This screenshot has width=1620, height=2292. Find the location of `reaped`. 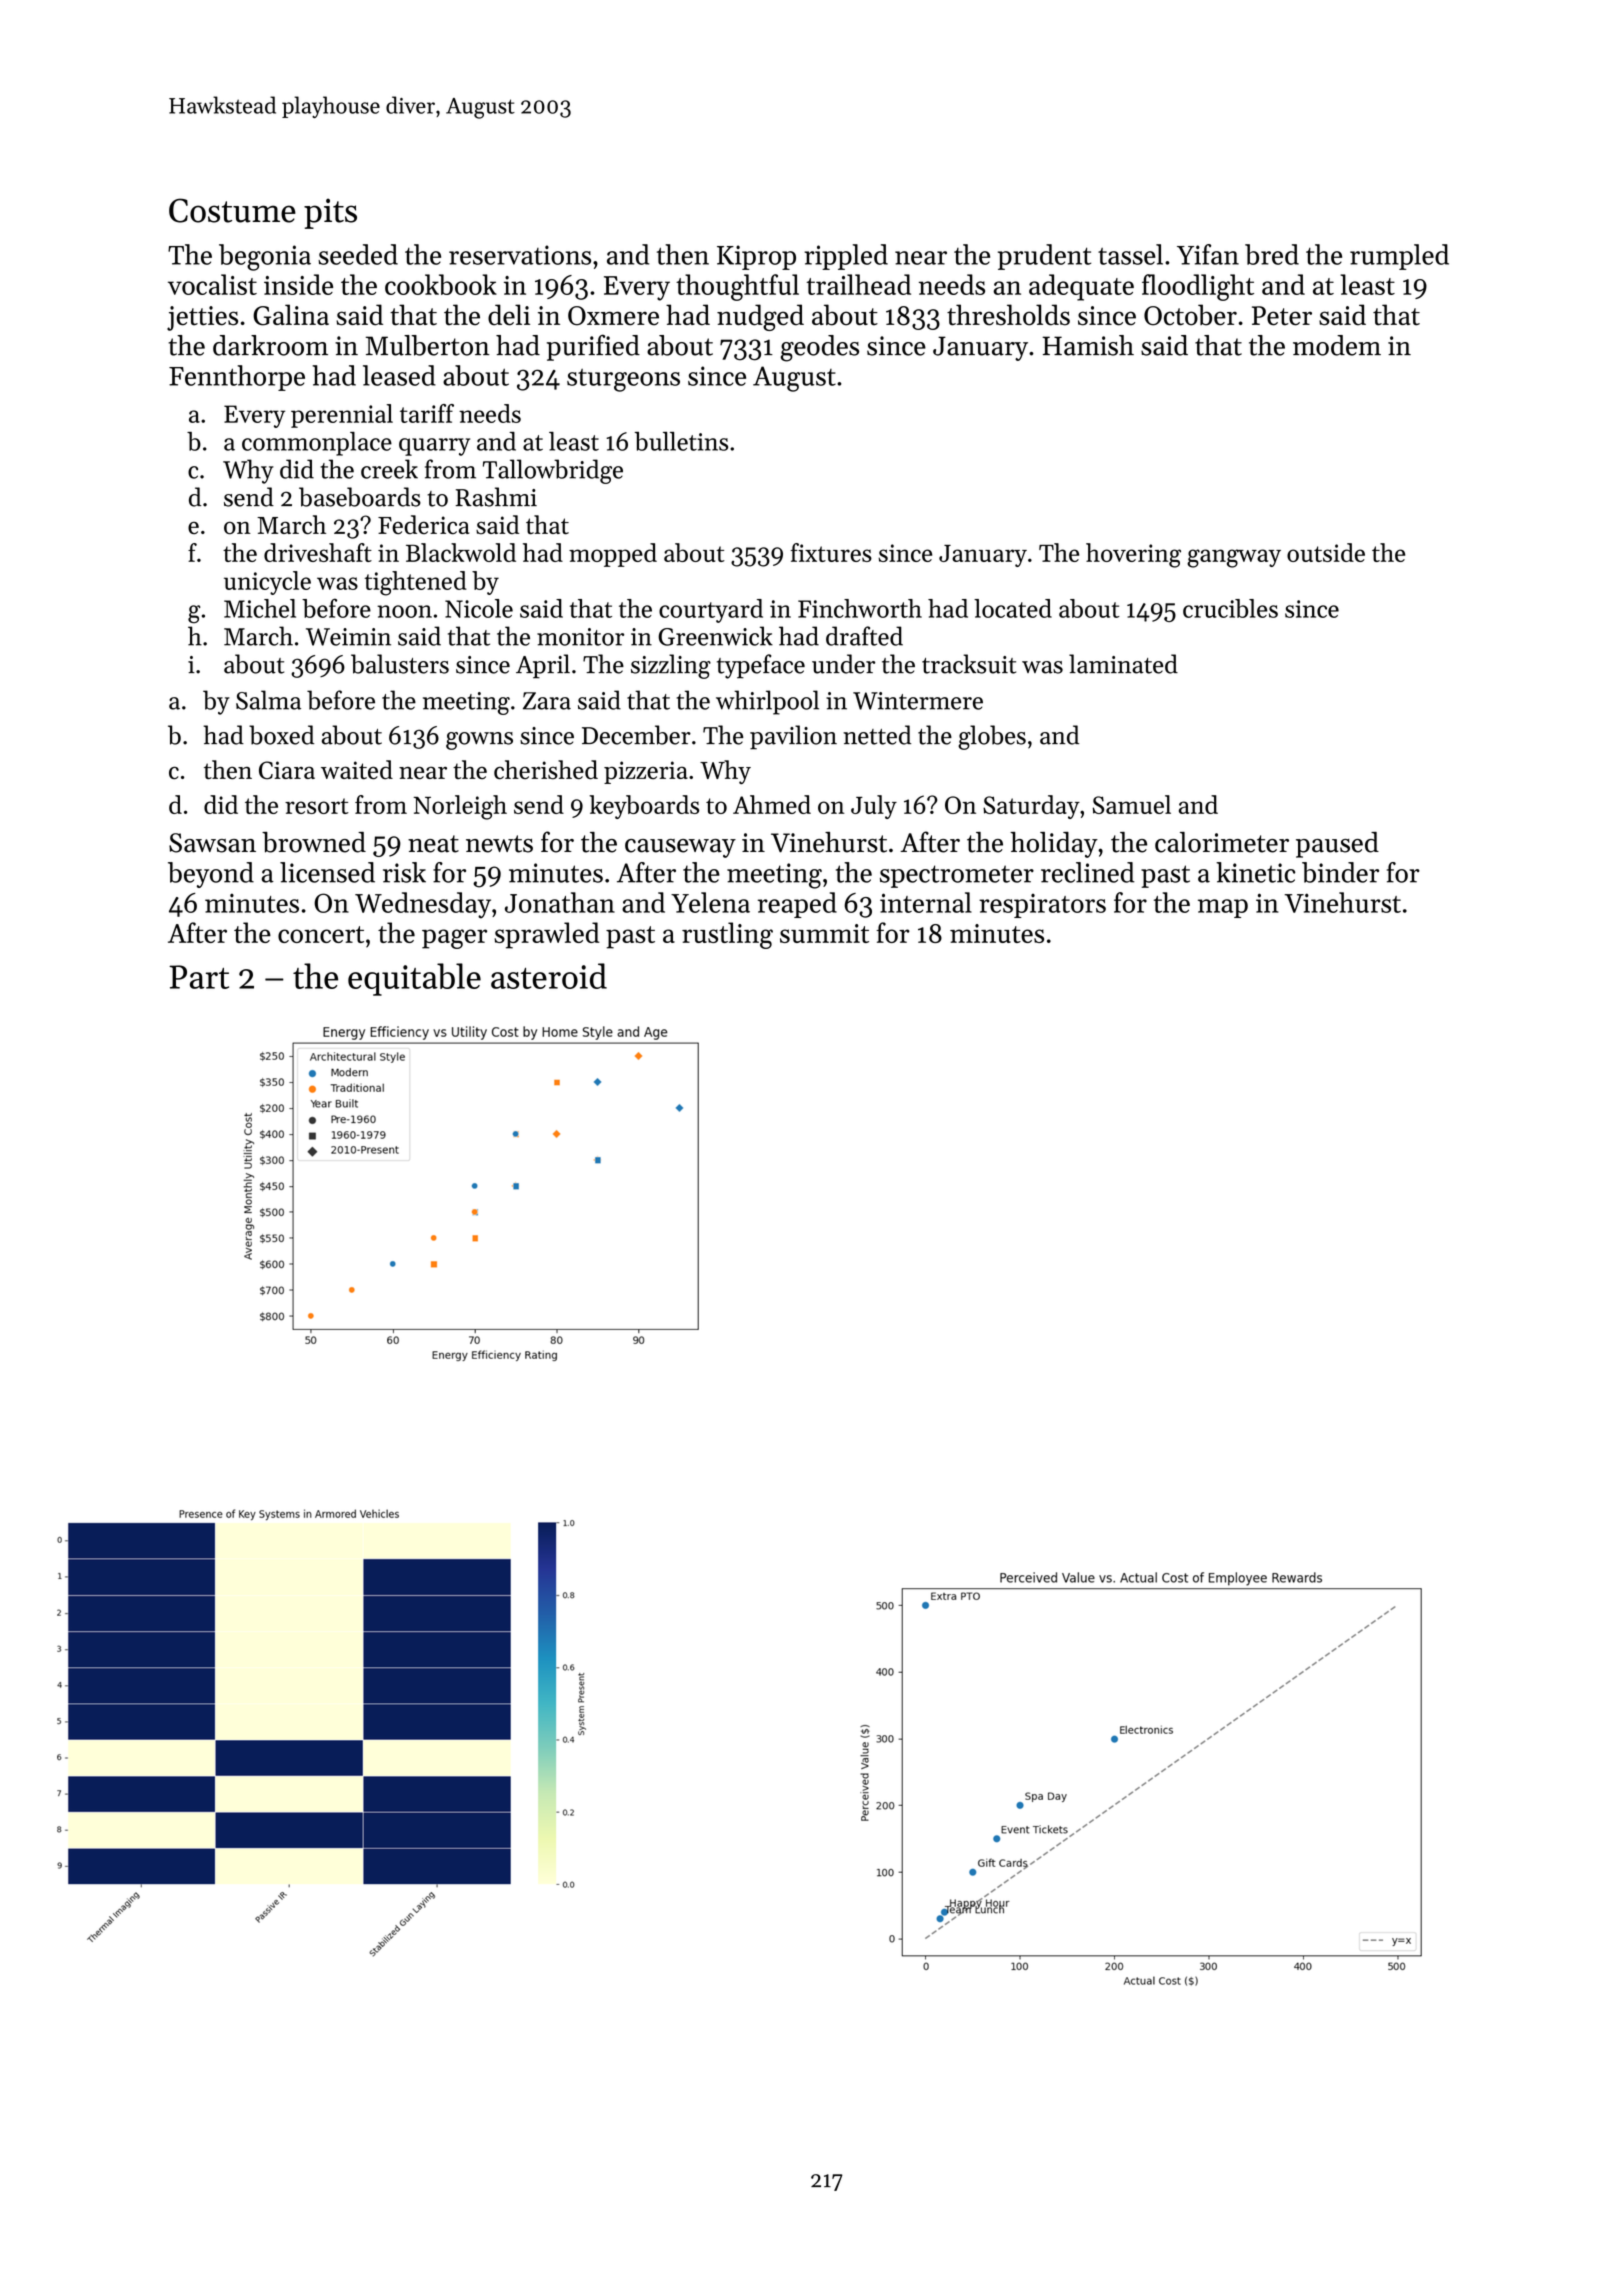

reaped is located at coordinates (797, 905).
